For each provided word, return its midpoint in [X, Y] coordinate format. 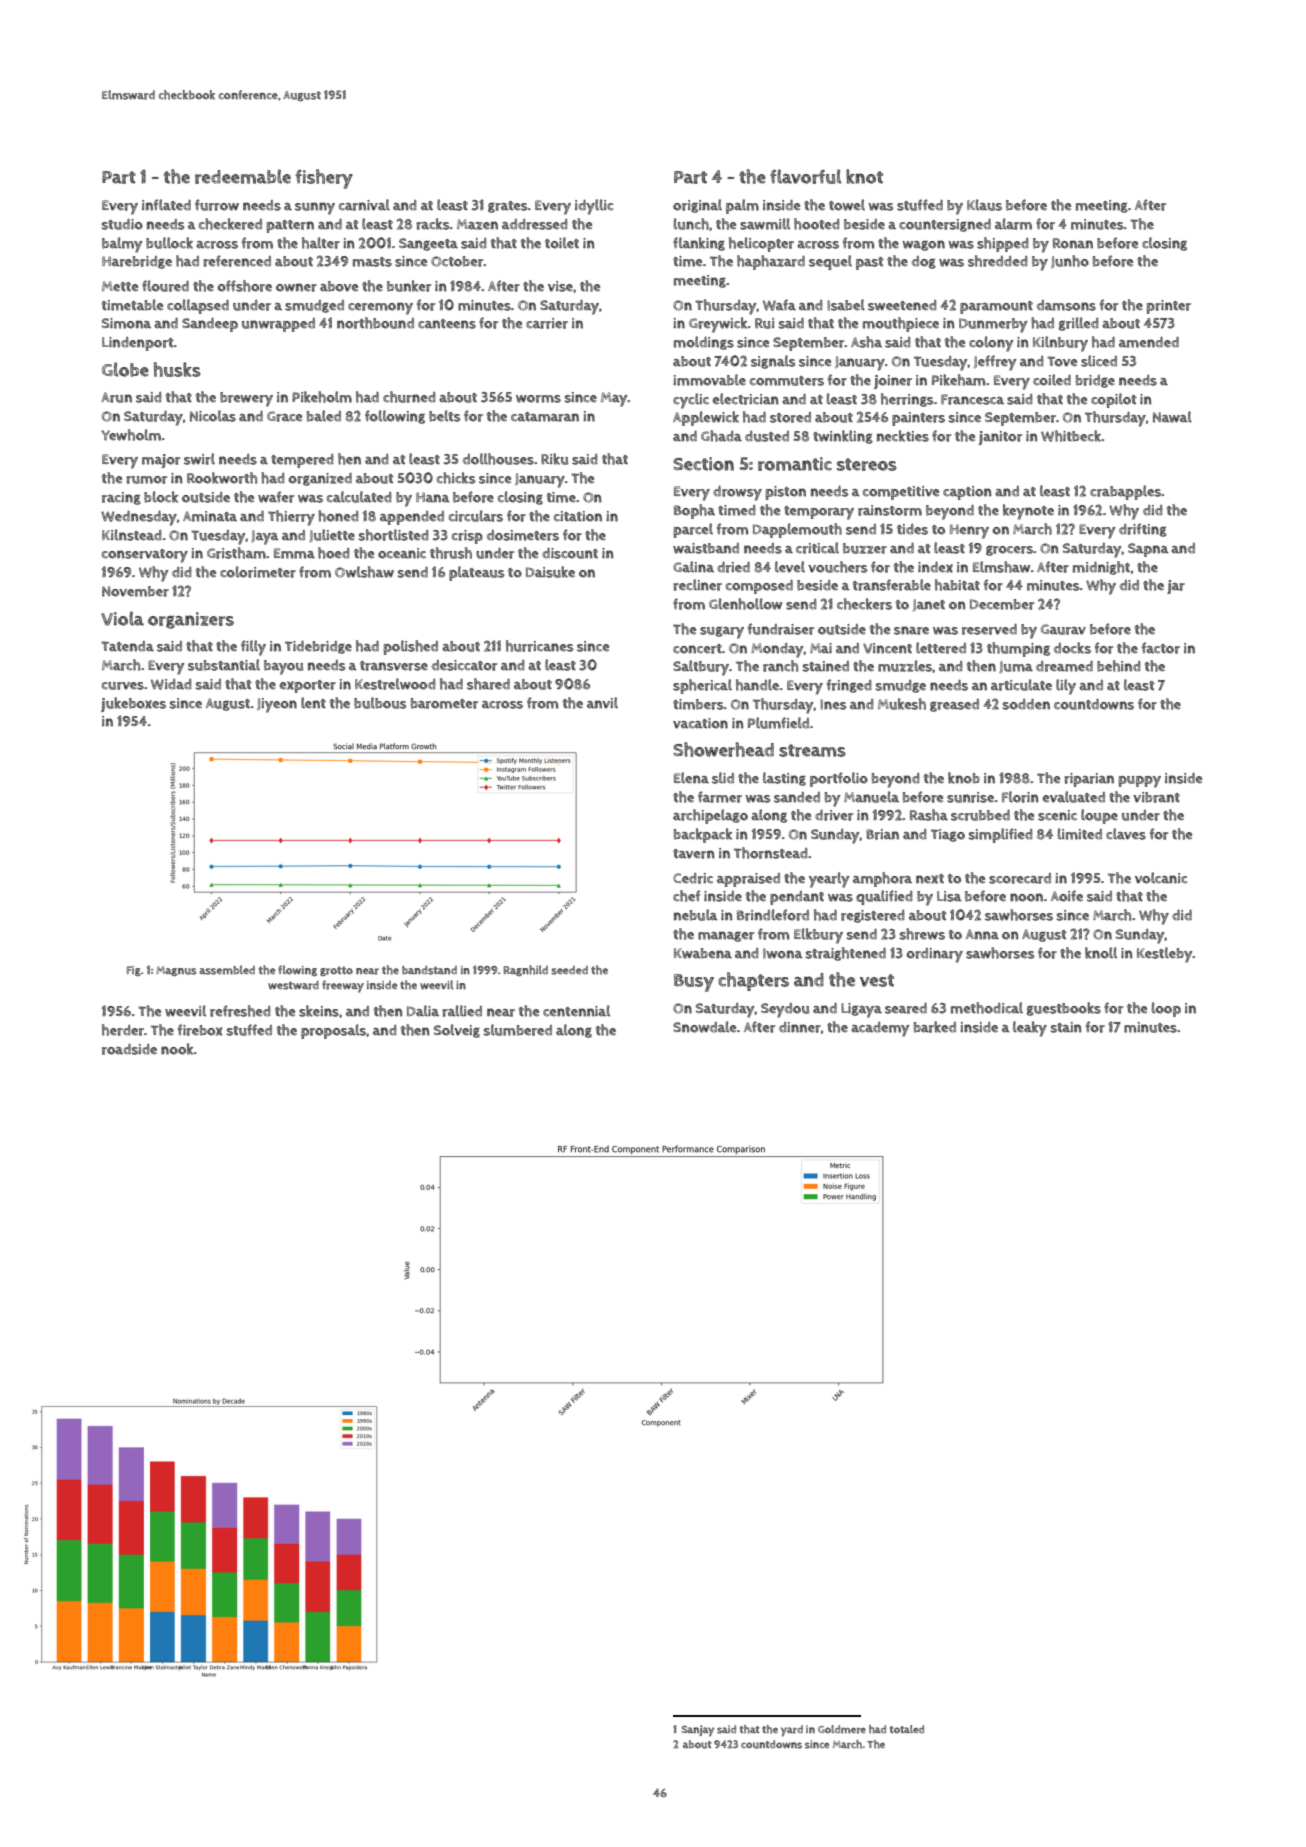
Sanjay [698, 1731]
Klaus [984, 205]
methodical [987, 1008]
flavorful [805, 176]
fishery [324, 179]
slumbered [518, 1030]
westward [293, 985]
